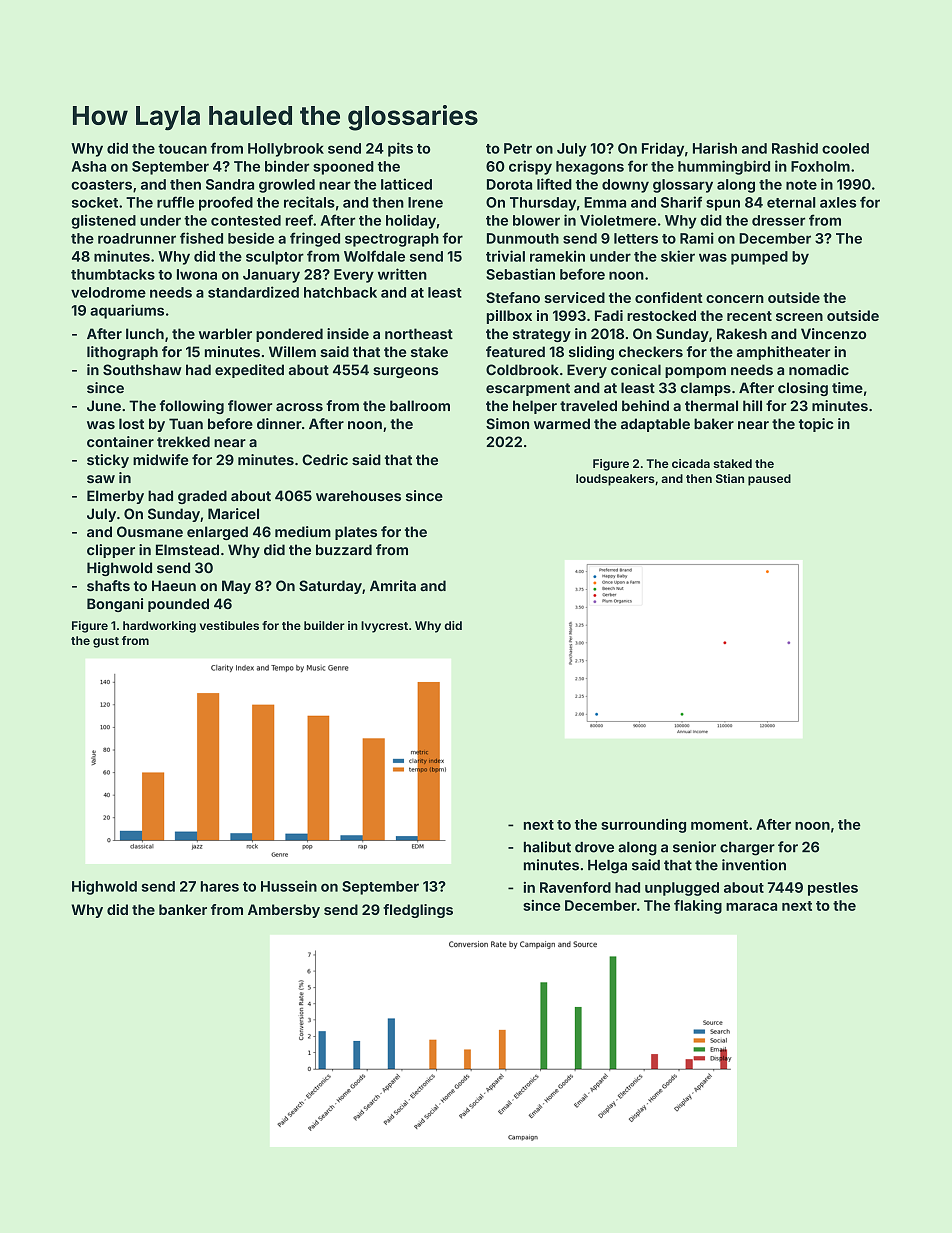  What do you see at coordinates (547, 847) in the screenshot?
I see `halibut` at bounding box center [547, 847].
